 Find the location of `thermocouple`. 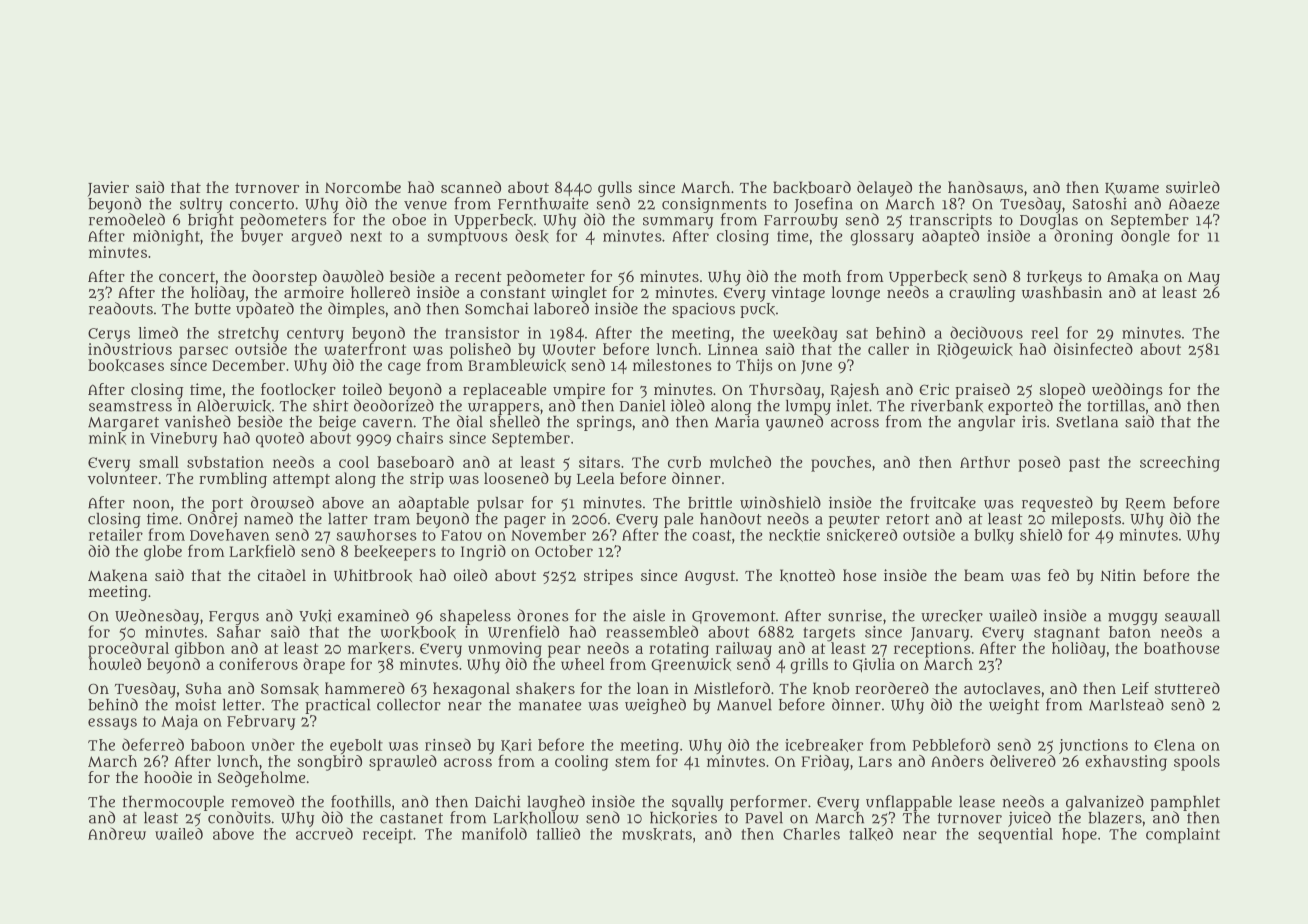

thermocouple is located at coordinates (173, 803).
